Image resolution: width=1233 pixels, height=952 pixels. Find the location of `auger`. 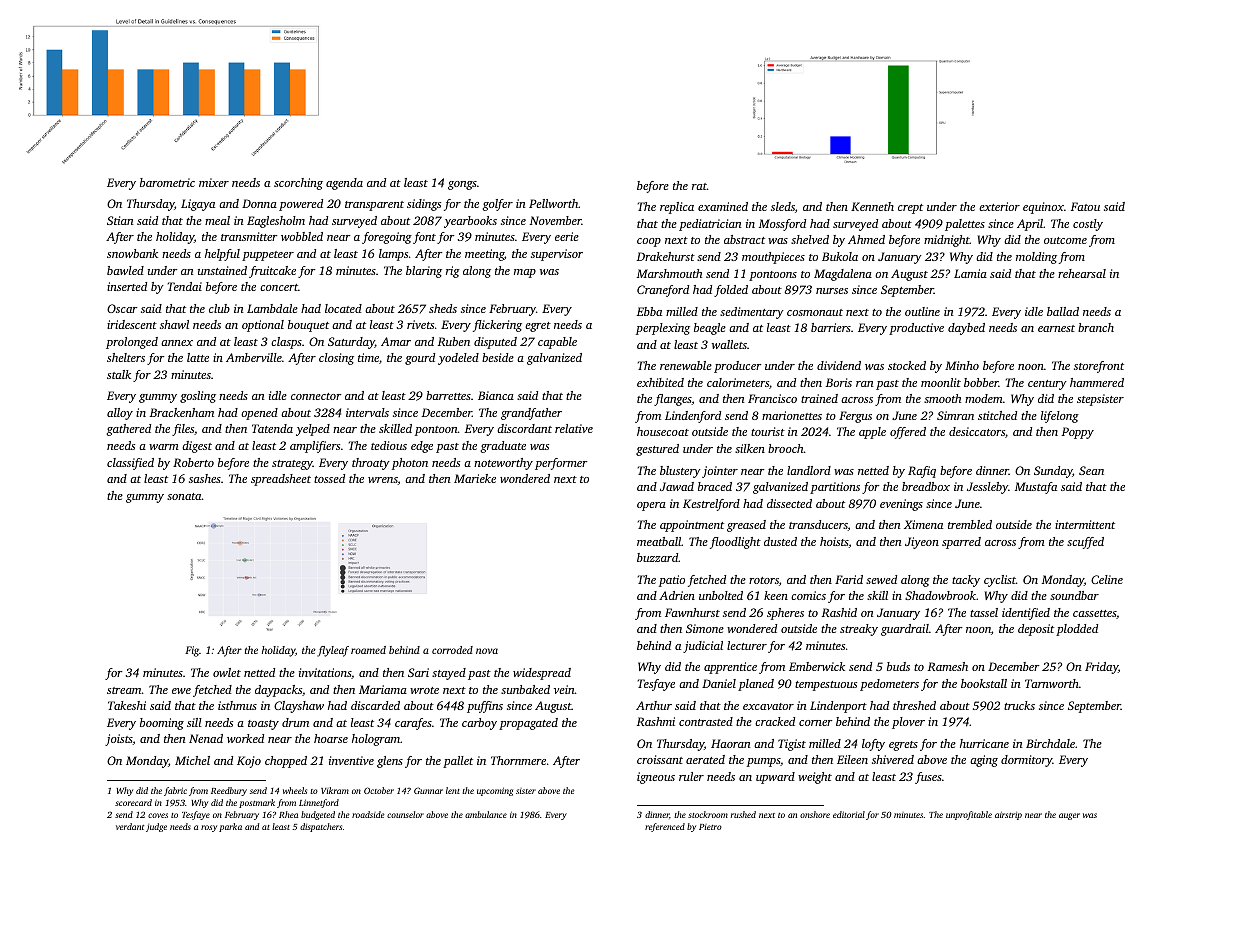

auger is located at coordinates (1069, 816).
